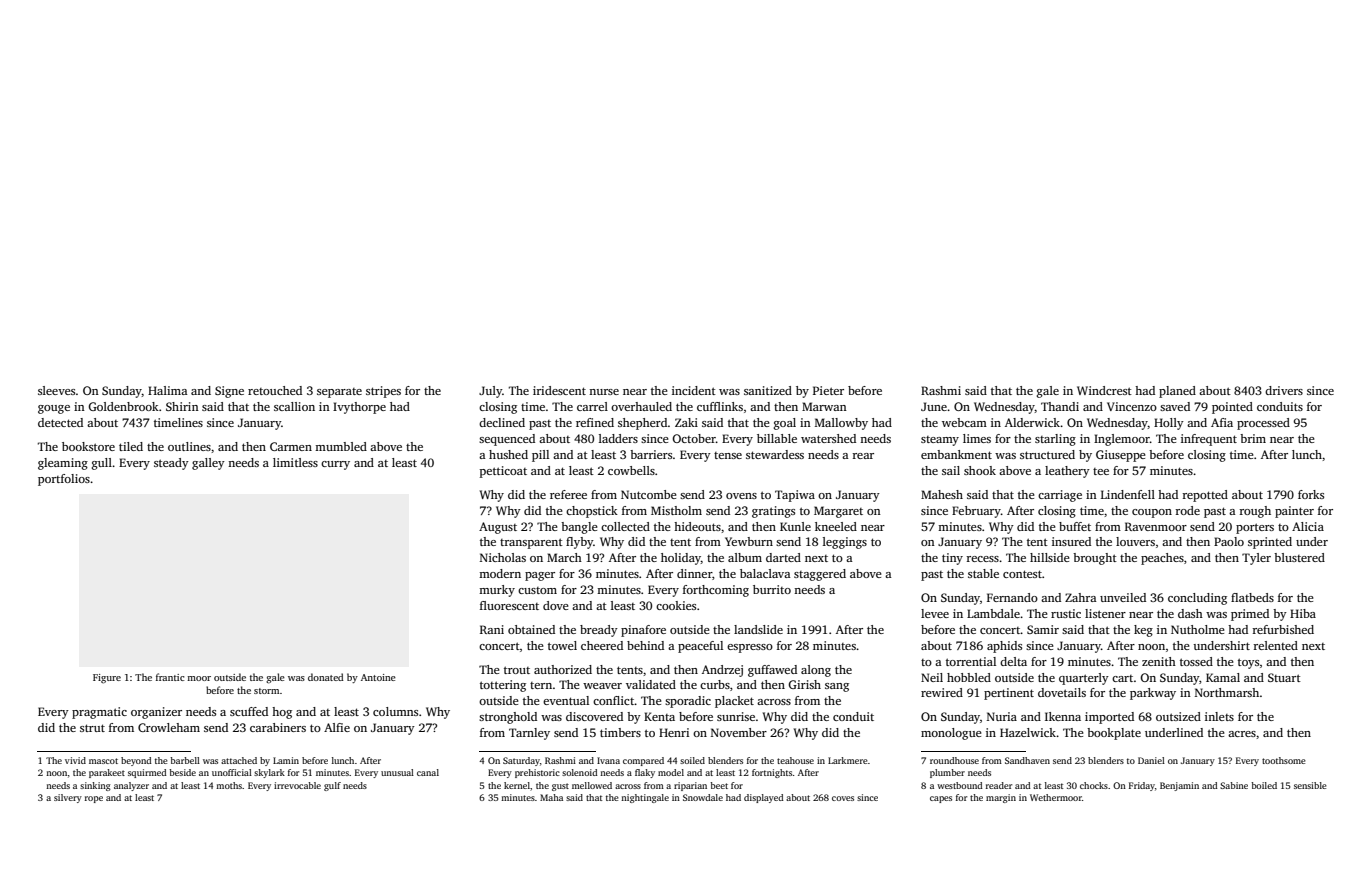  I want to click on frantic, so click(170, 677).
